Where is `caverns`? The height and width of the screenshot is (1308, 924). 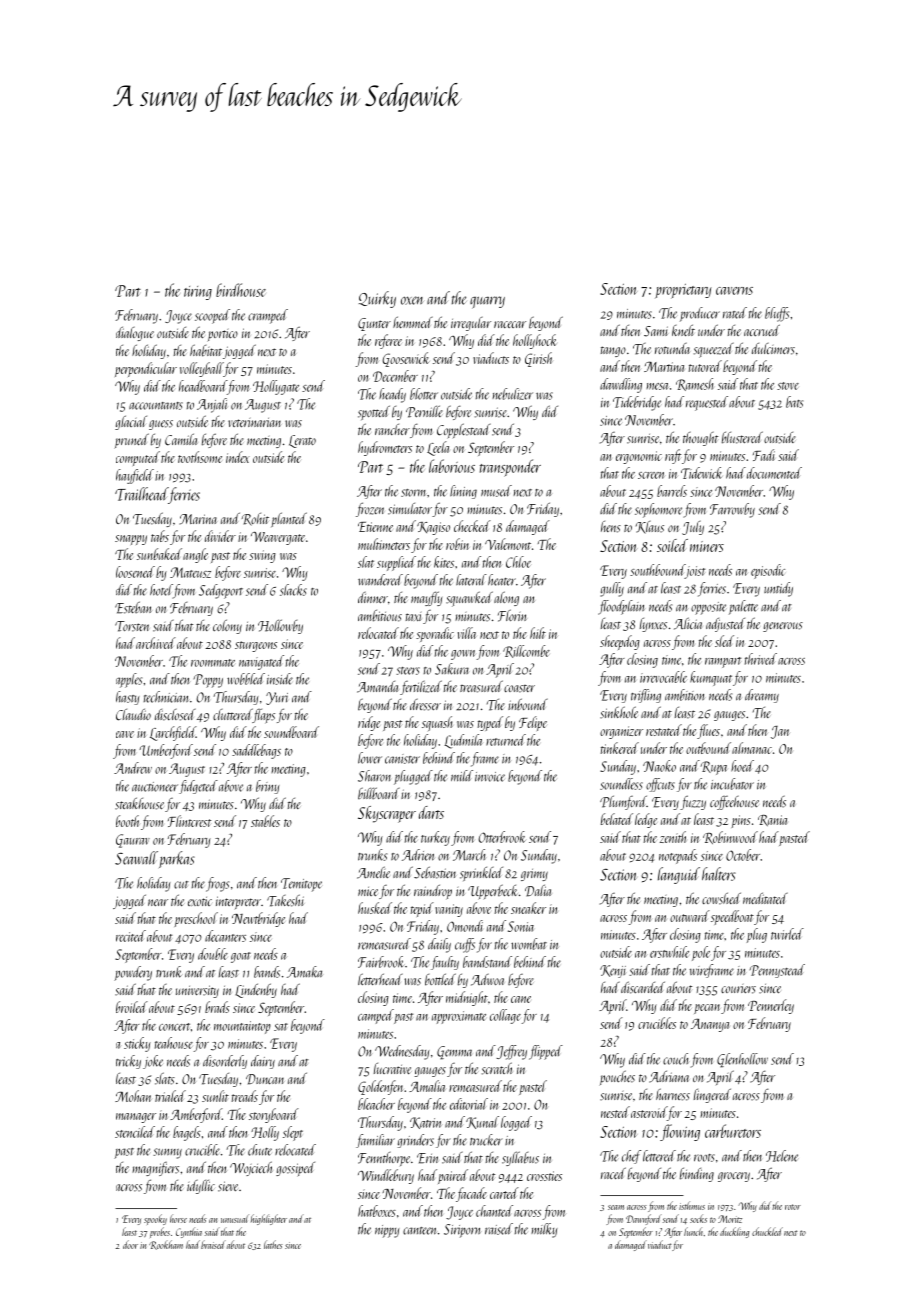 caverns is located at coordinates (734, 291).
